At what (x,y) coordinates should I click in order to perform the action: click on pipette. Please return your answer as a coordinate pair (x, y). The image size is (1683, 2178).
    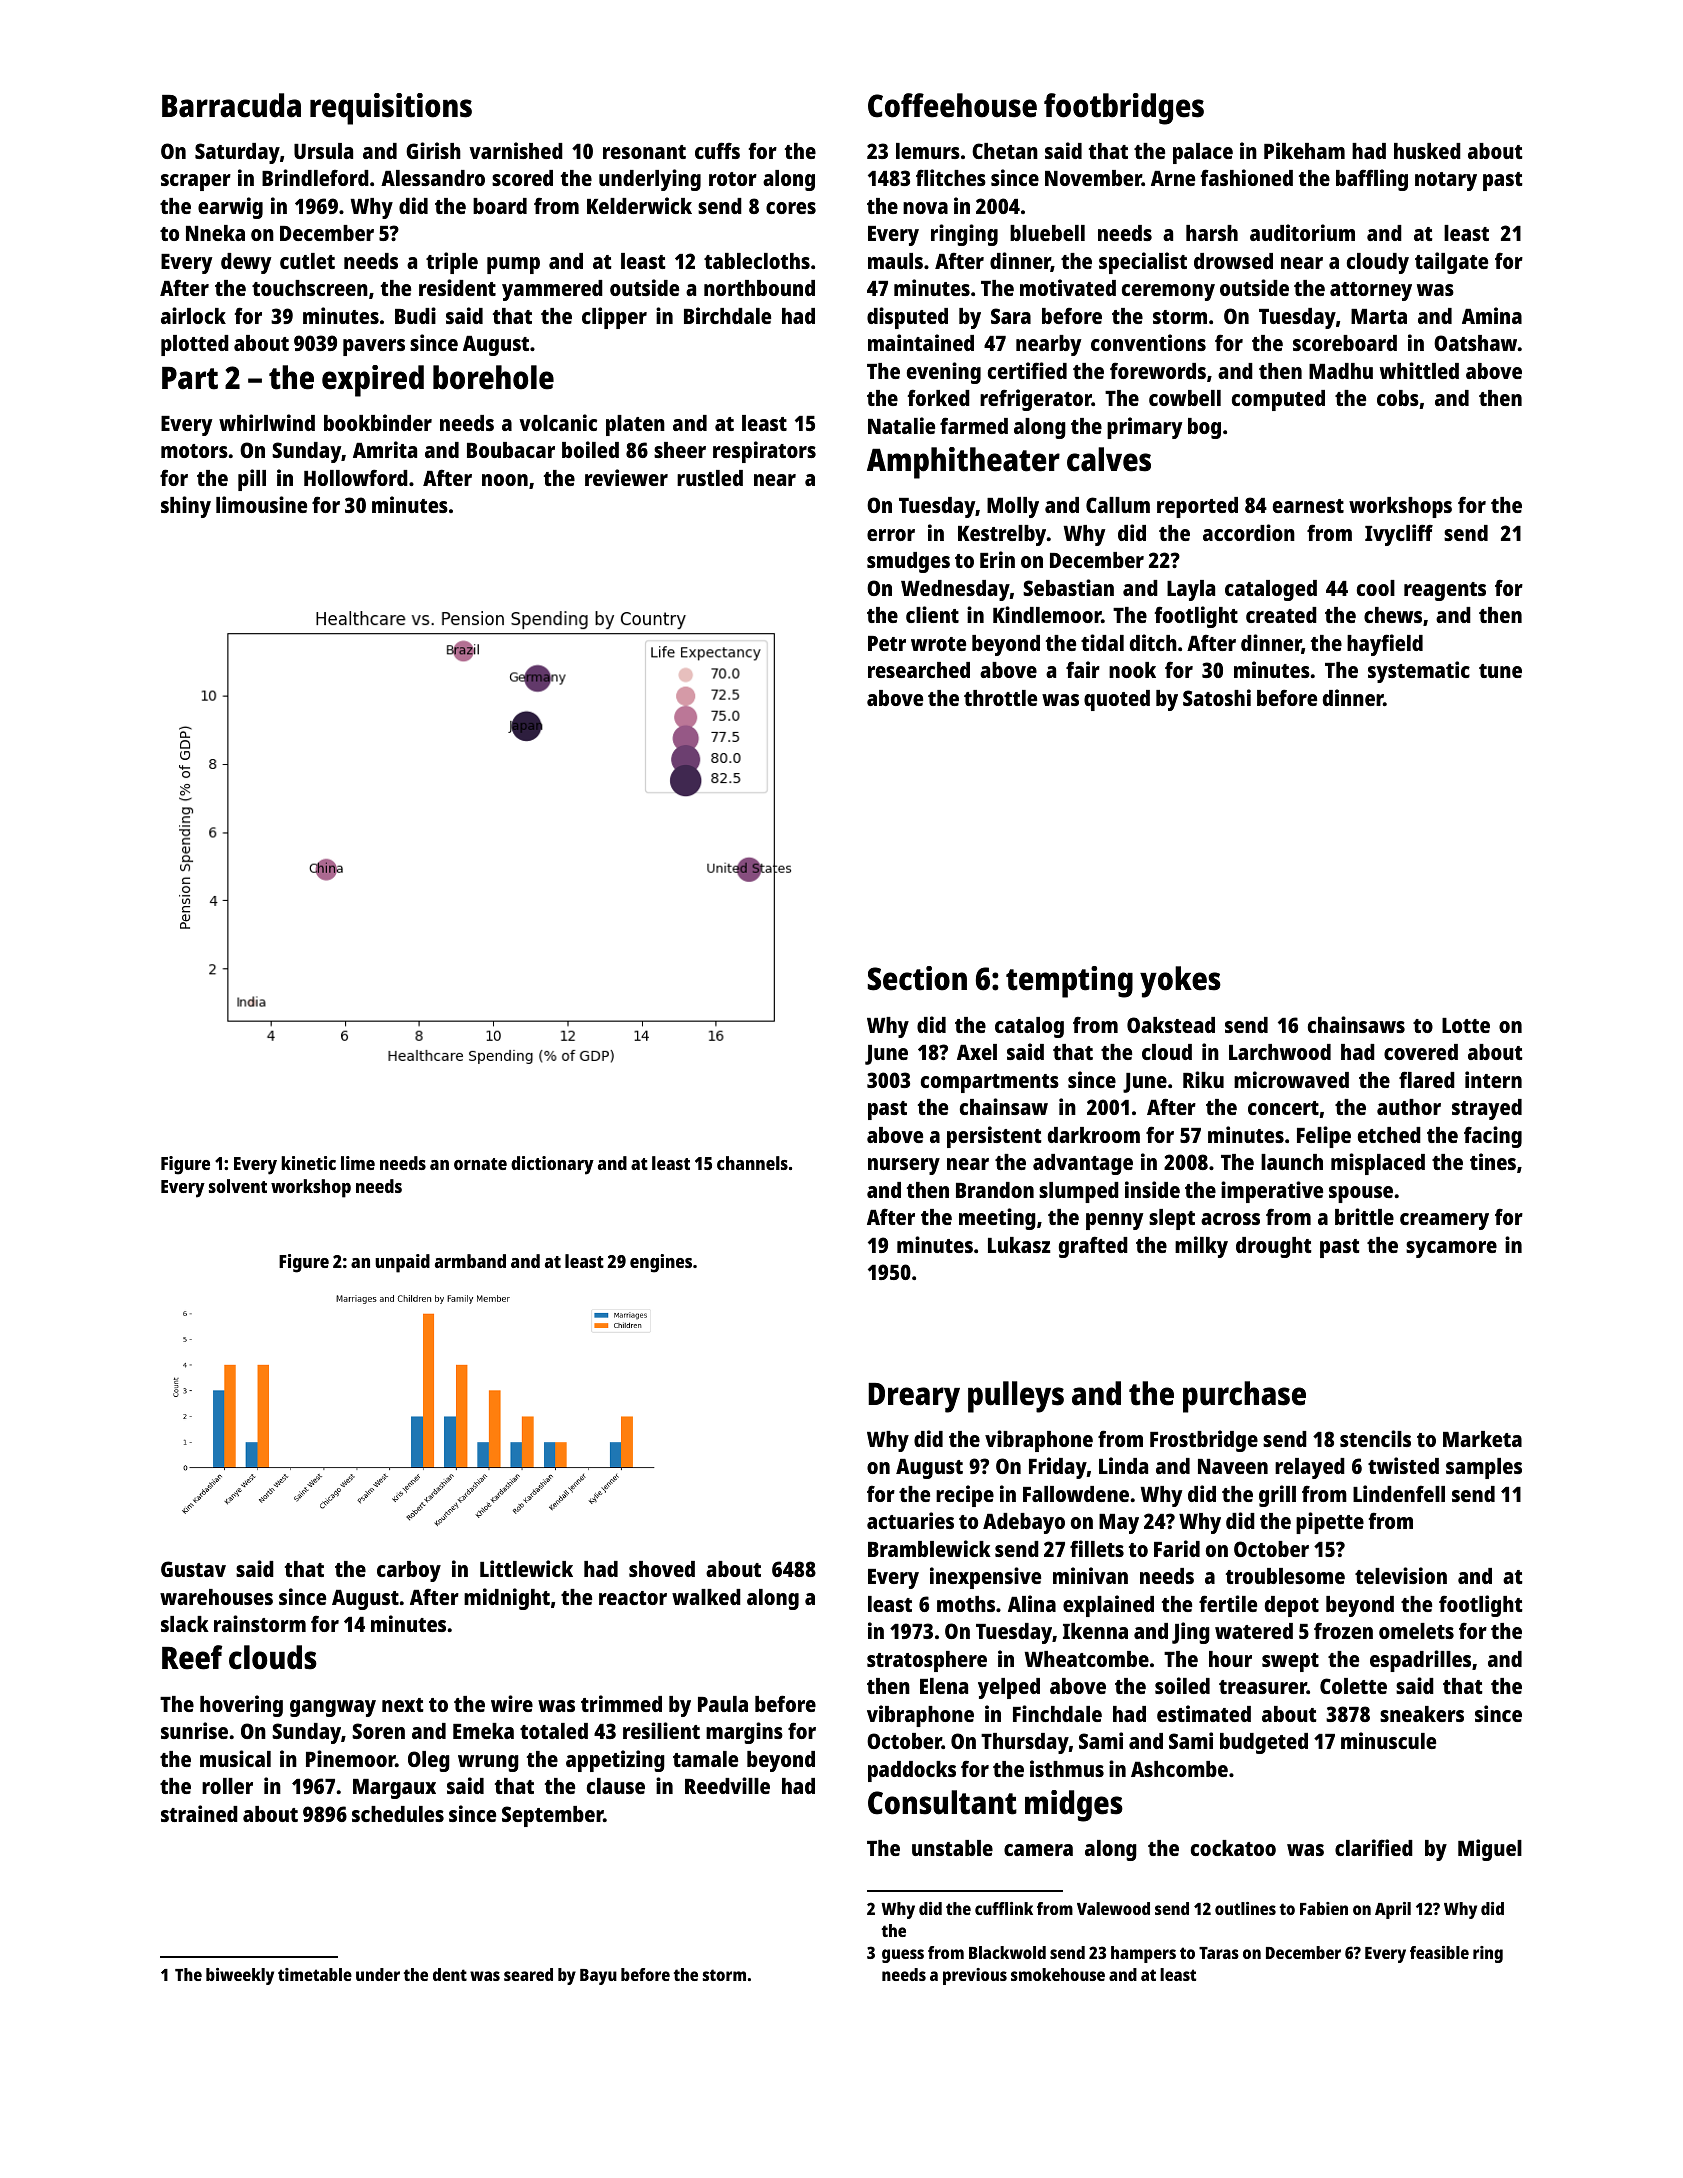
    Looking at the image, I should click on (1330, 1523).
